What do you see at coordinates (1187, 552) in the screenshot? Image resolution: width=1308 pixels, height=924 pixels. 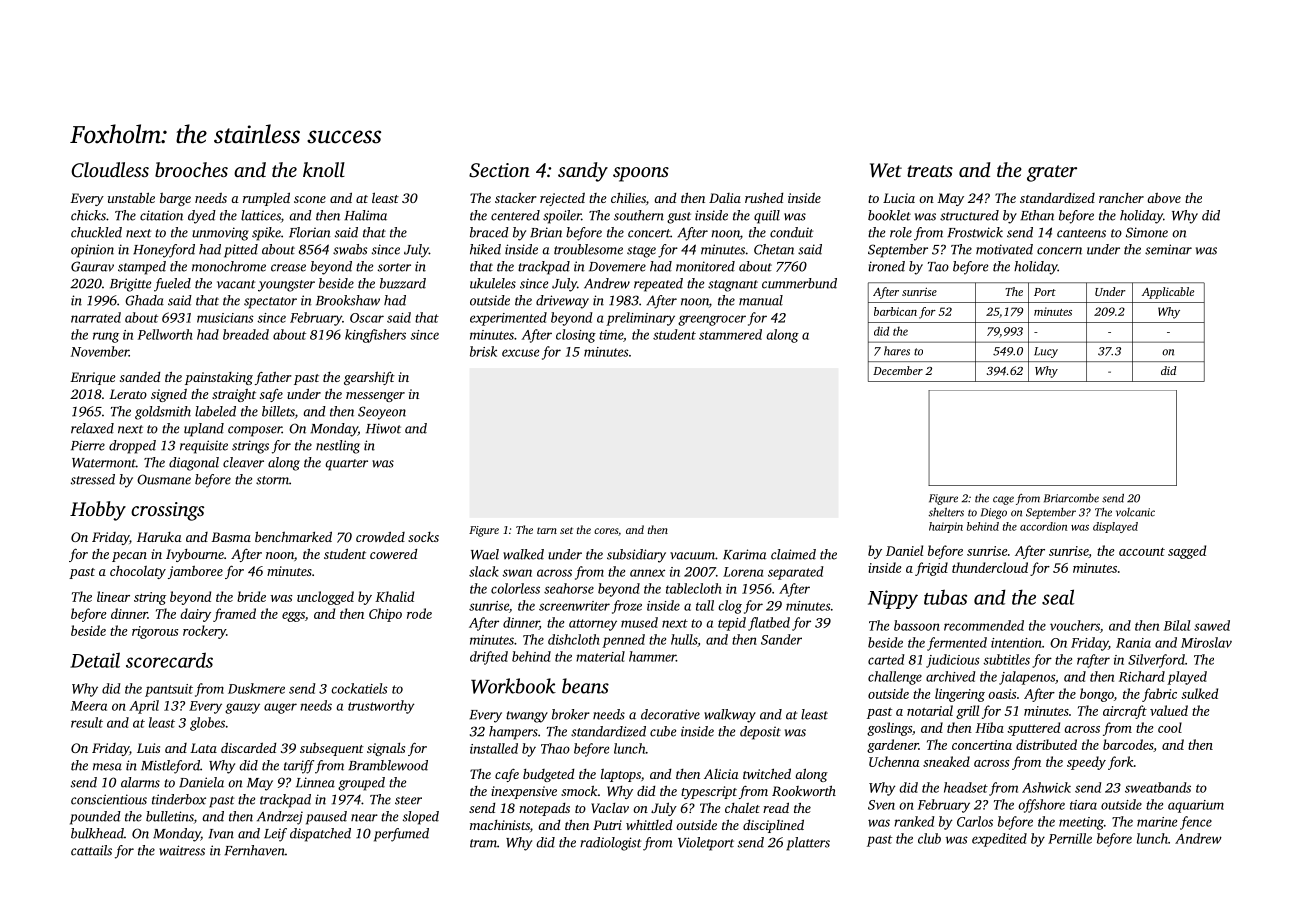 I see `sagged` at bounding box center [1187, 552].
